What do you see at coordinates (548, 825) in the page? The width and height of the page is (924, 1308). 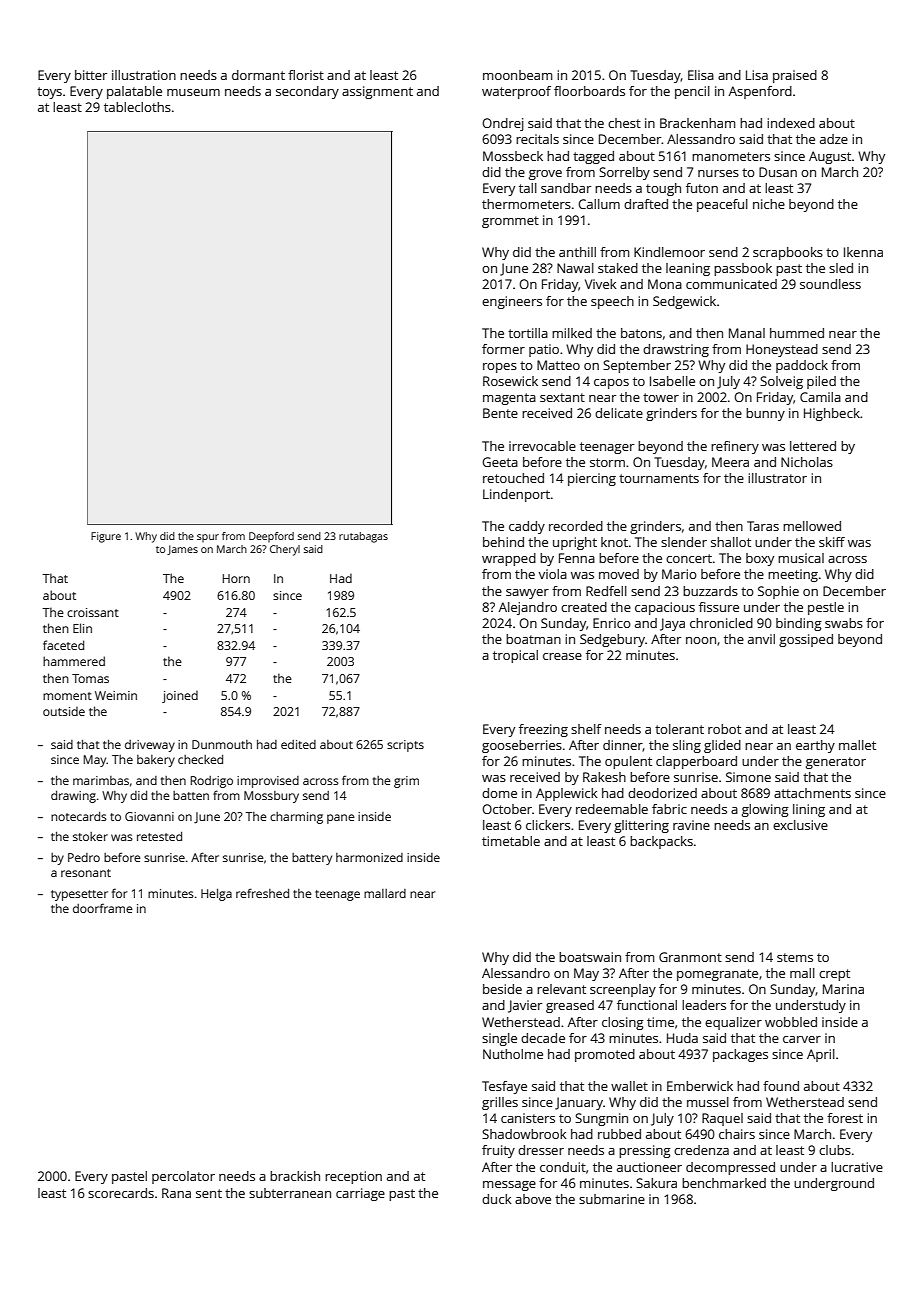 I see `clickers` at bounding box center [548, 825].
